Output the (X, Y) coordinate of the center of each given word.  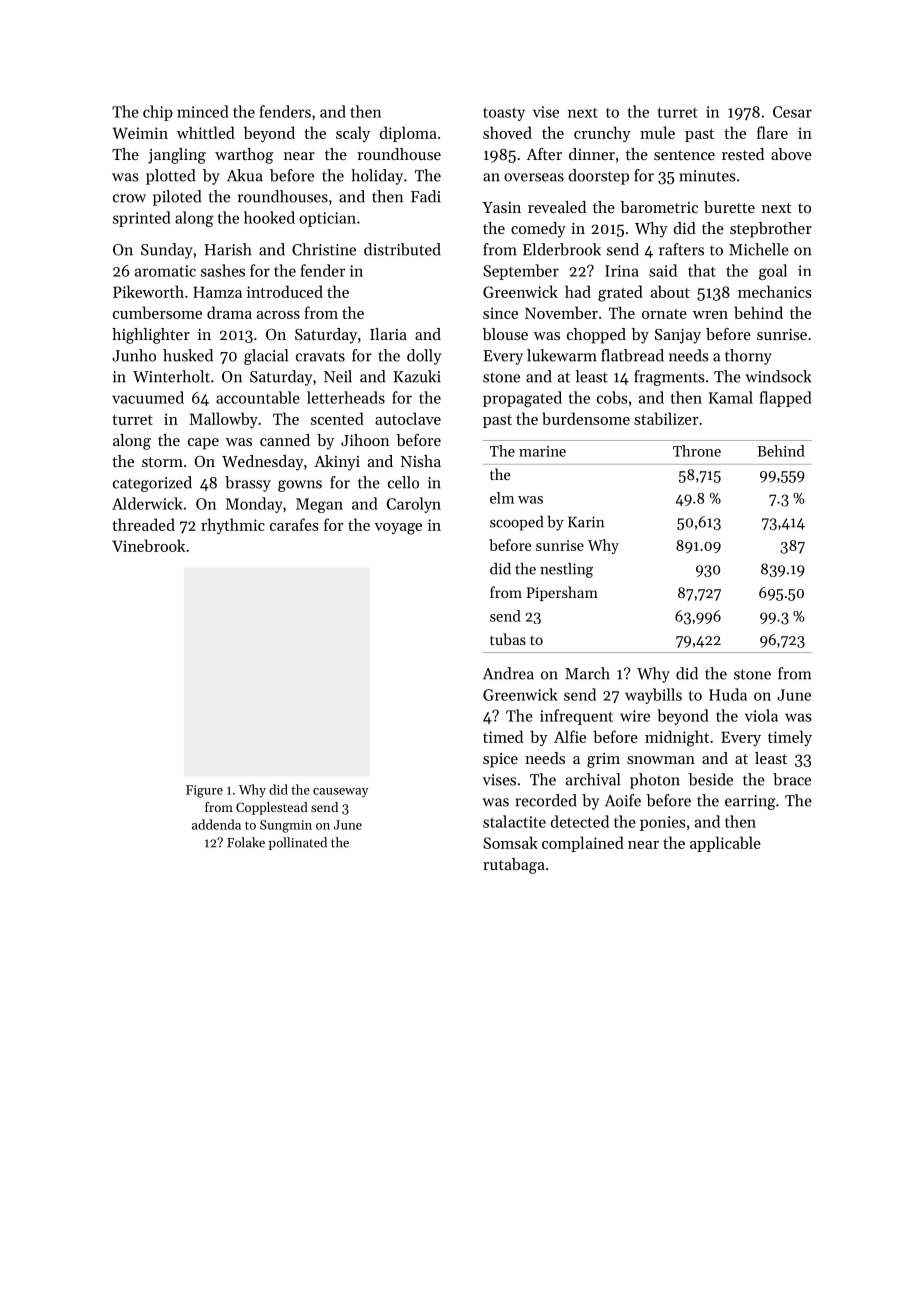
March (587, 673)
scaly (353, 134)
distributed (402, 249)
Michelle (759, 249)
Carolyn (414, 505)
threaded (143, 524)
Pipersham (562, 593)
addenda (216, 824)
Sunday (167, 251)
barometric (659, 207)
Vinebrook (148, 545)
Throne (697, 451)
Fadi (426, 196)
